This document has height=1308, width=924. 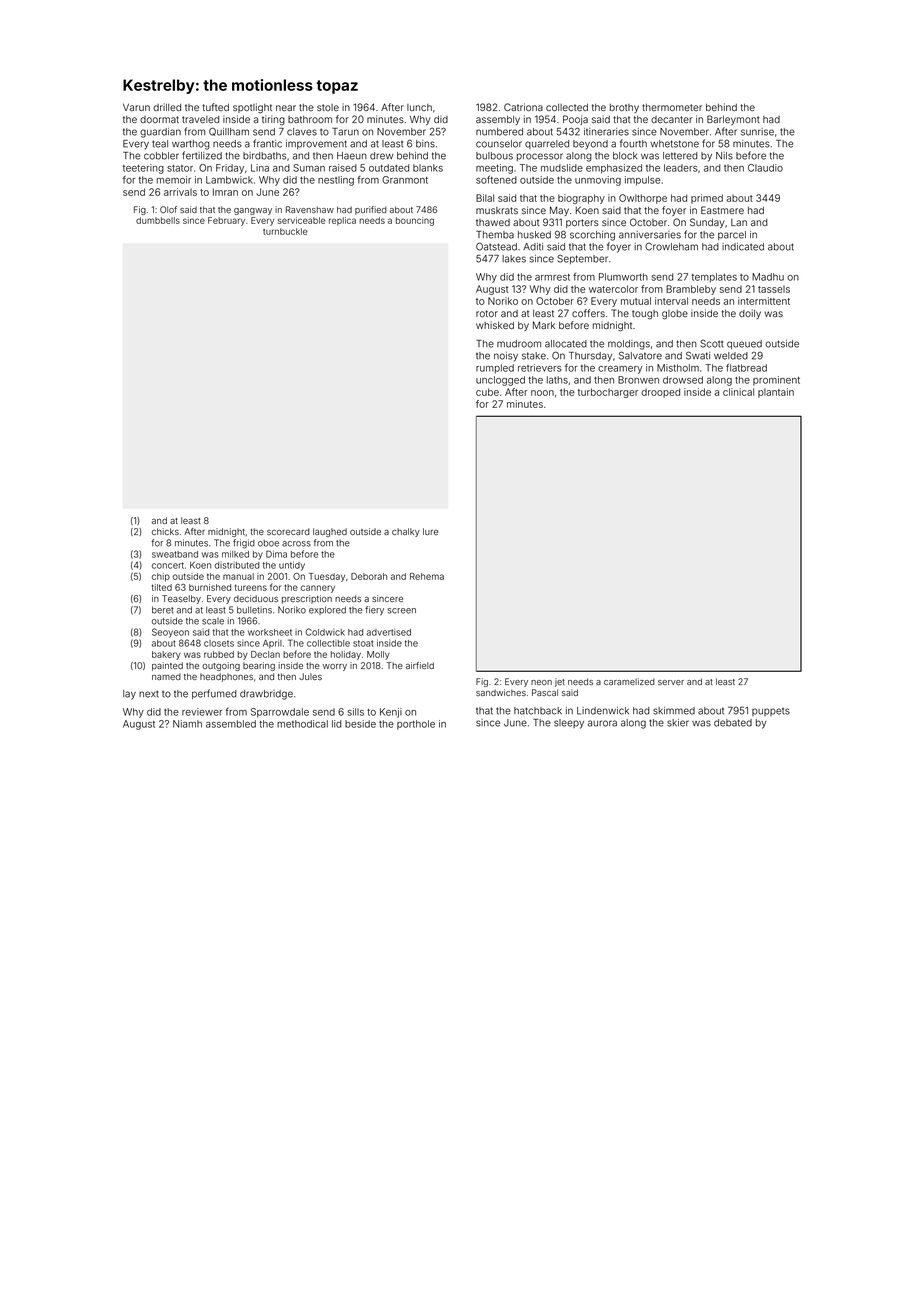 I want to click on collected, so click(x=567, y=107).
